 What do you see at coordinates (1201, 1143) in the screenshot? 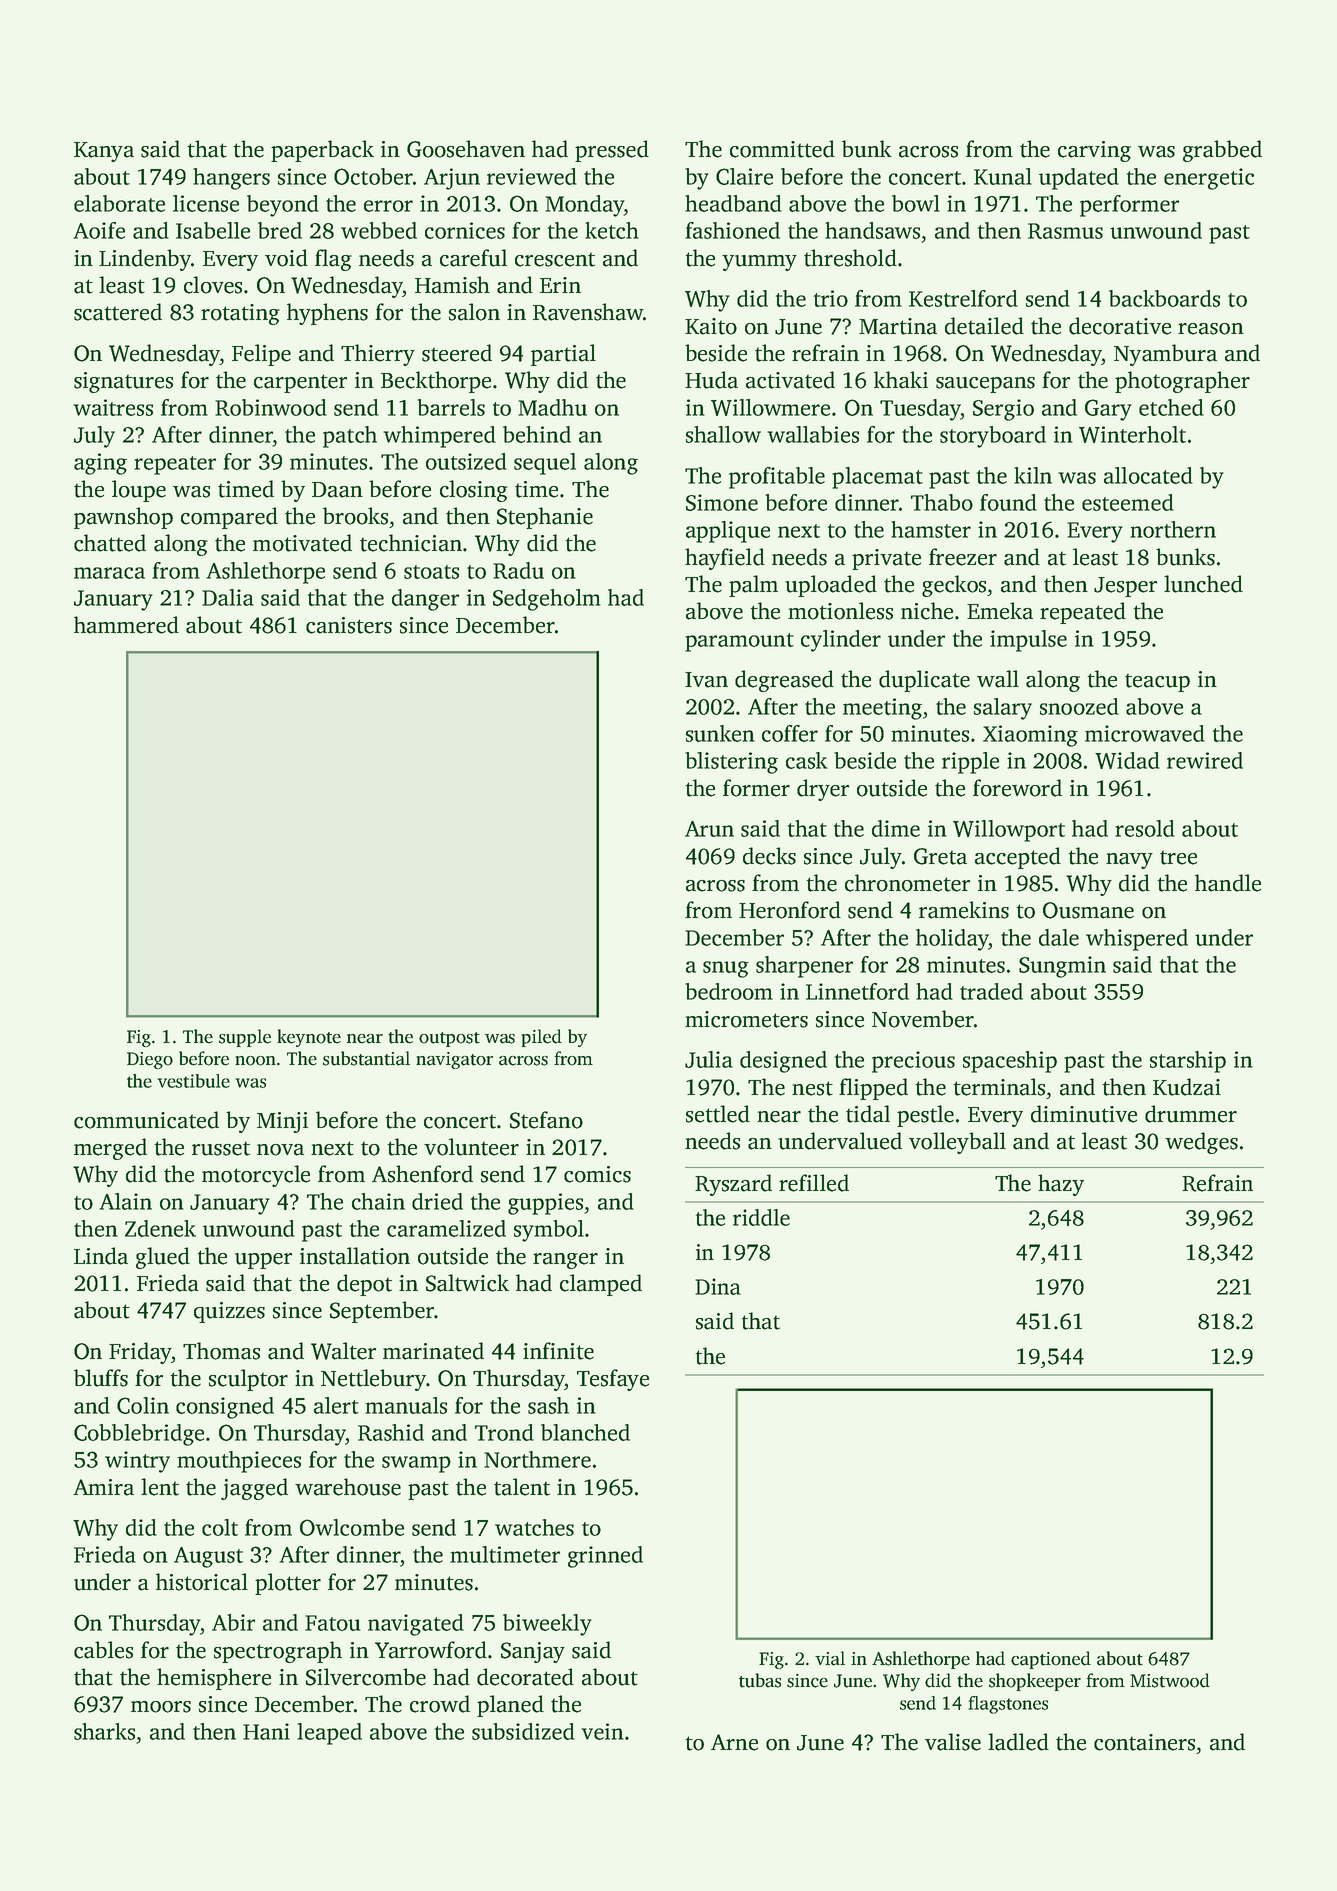
I see `wedges` at bounding box center [1201, 1143].
